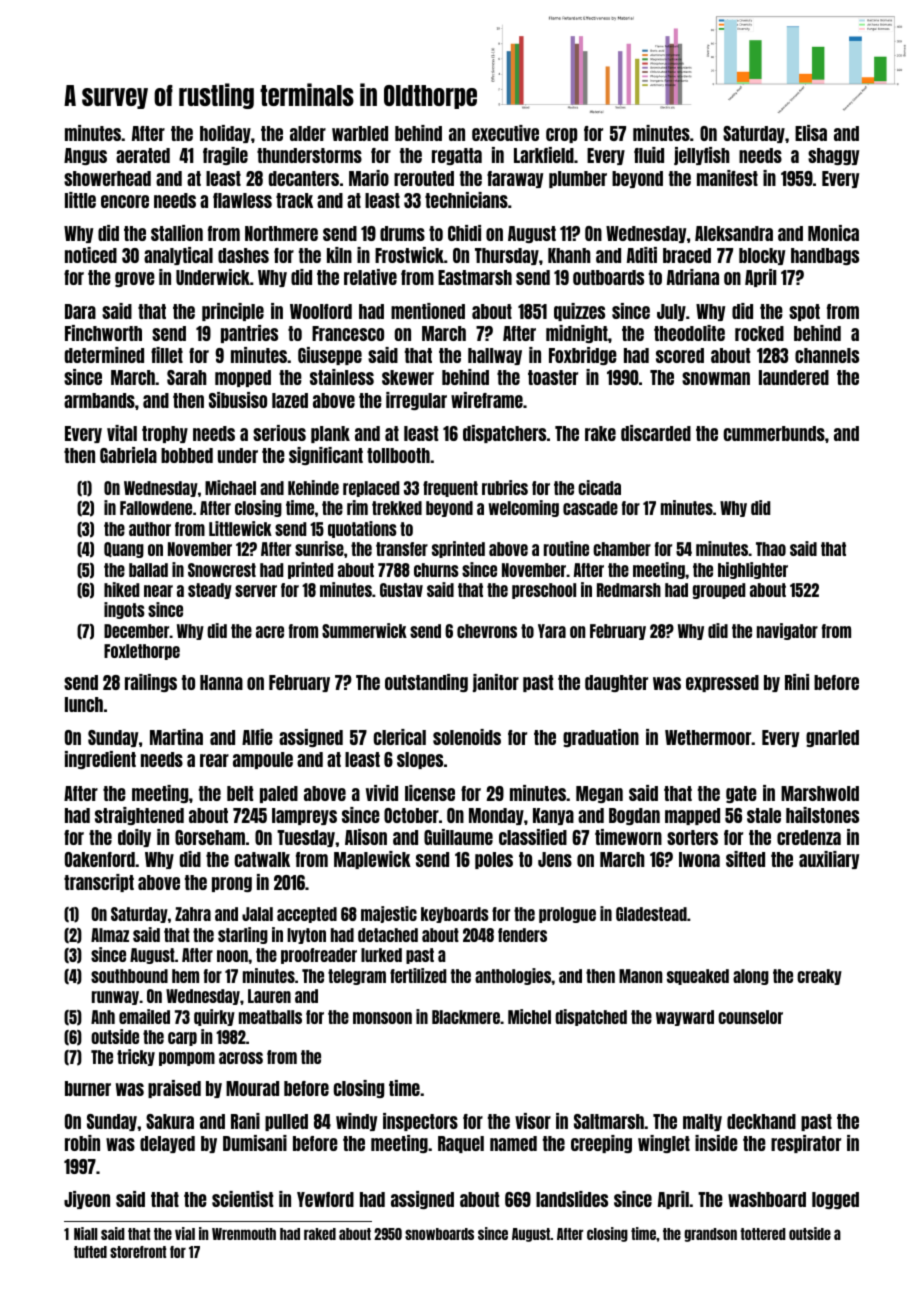  Describe the element at coordinates (825, 256) in the screenshot. I see `handbags` at that location.
